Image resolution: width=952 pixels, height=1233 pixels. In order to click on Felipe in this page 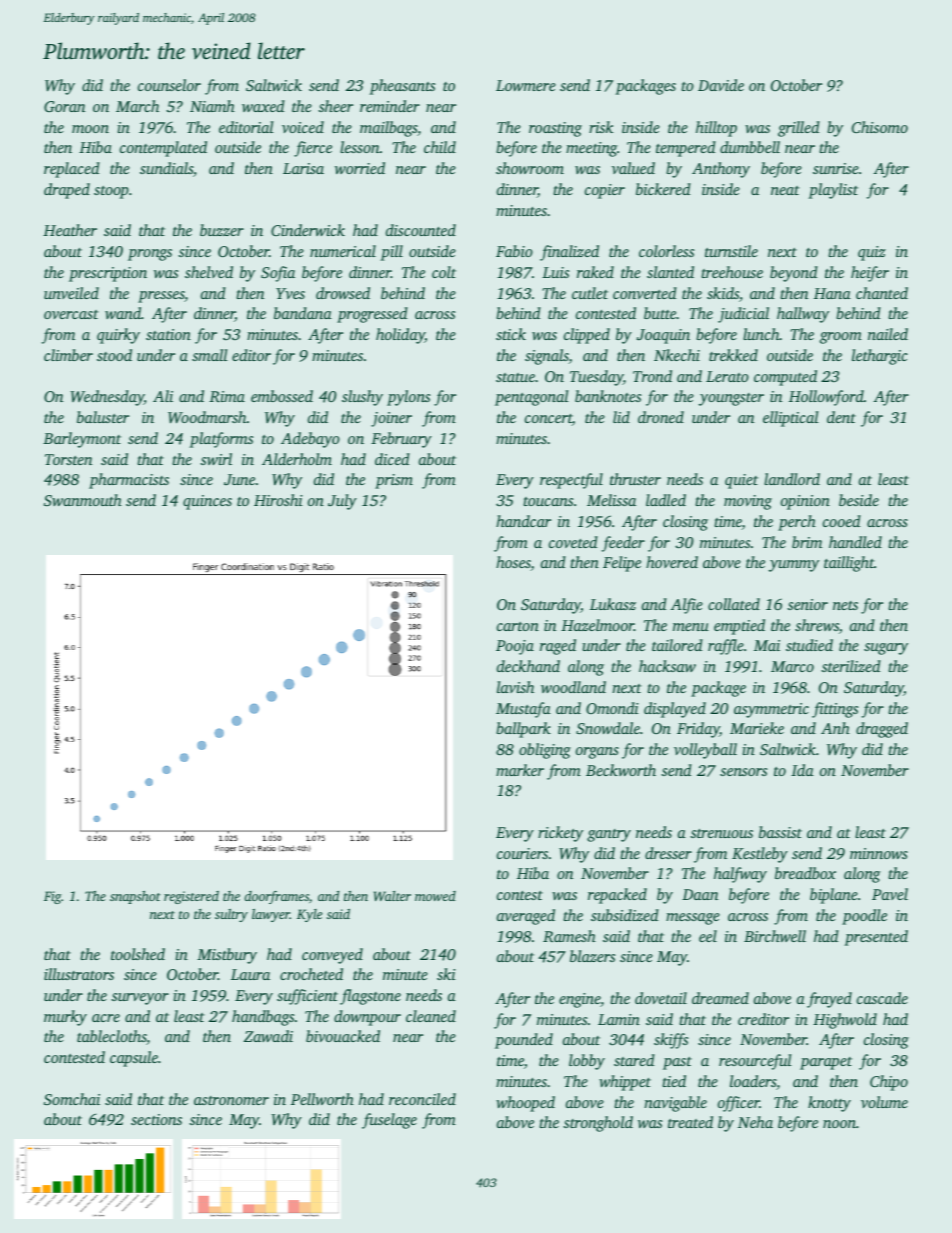, I will do `click(622, 564)`.
